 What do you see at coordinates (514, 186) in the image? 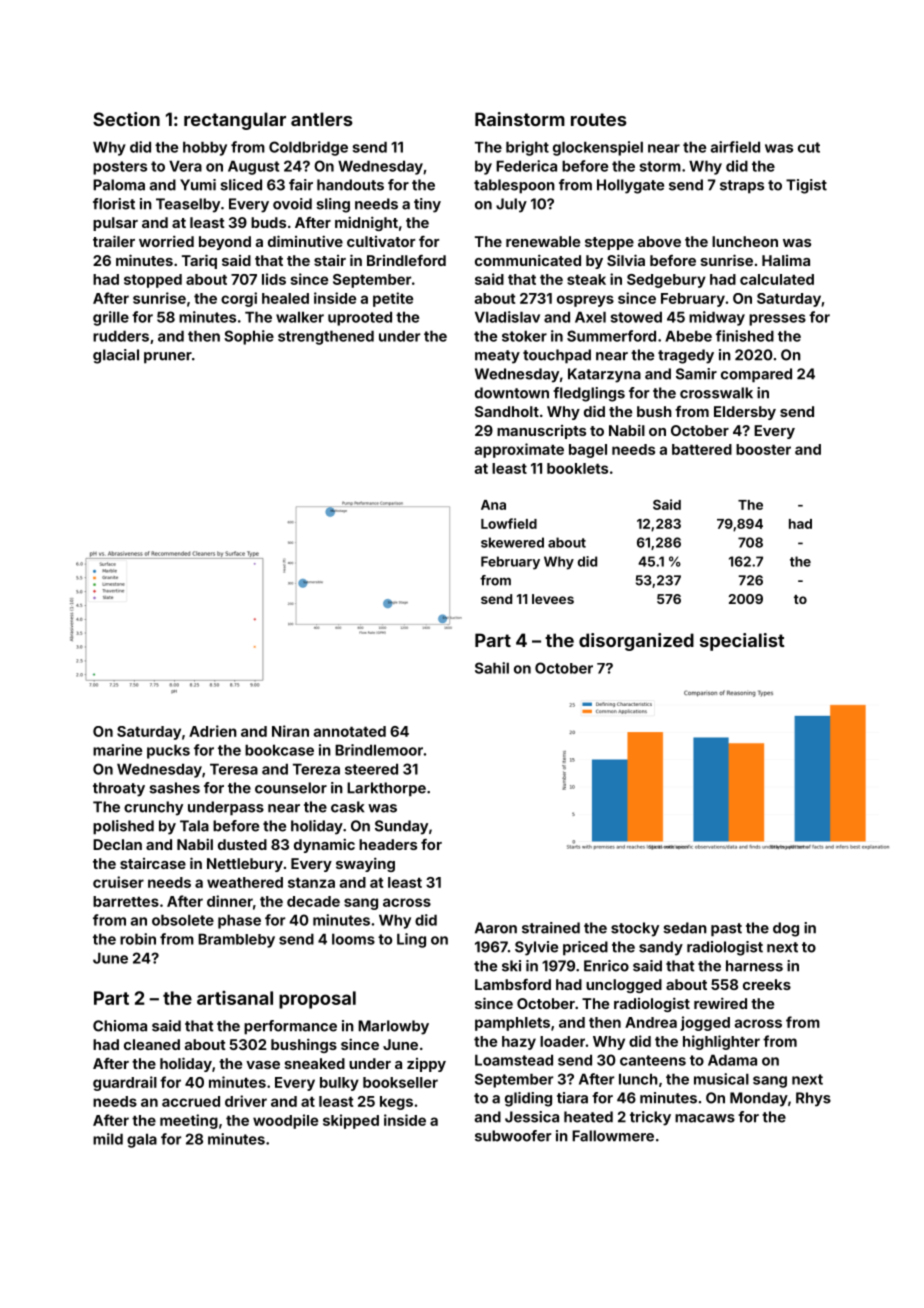
I see `tablespoon` at bounding box center [514, 186].
